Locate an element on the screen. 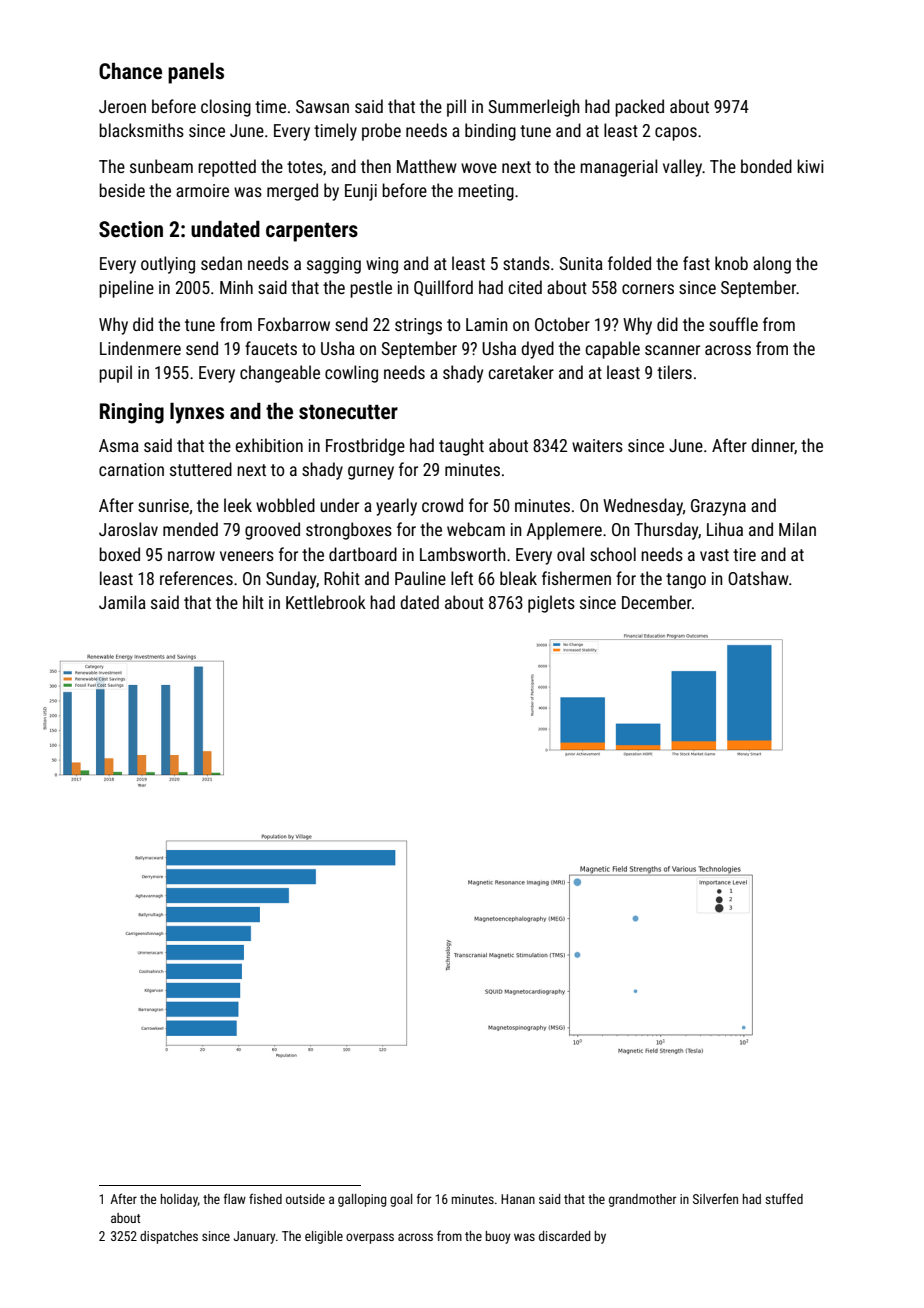 The height and width of the screenshot is (1308, 924). Summerleigh is located at coordinates (534, 108).
